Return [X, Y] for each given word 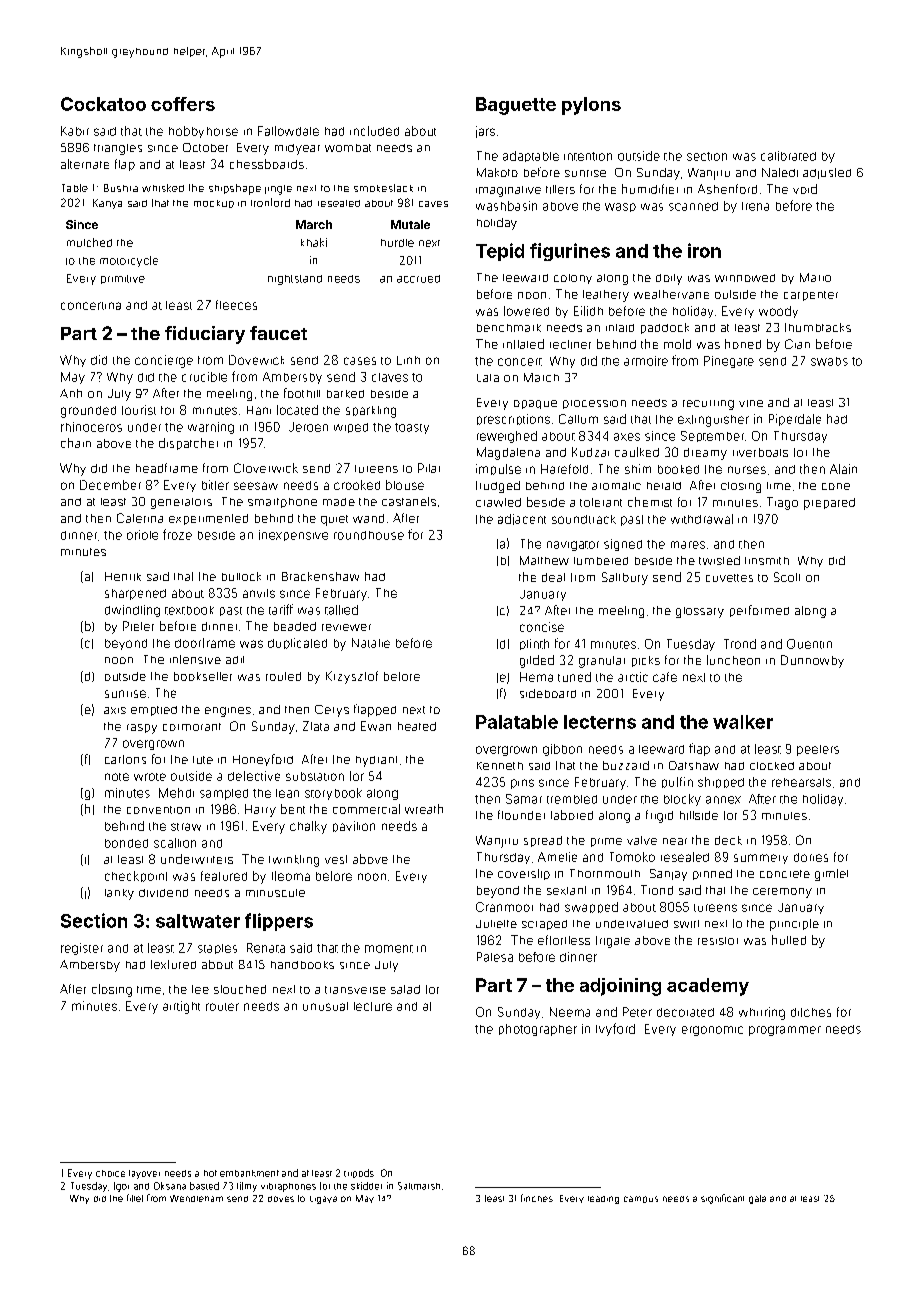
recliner [570, 344]
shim [638, 469]
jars [485, 132]
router [222, 1007]
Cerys [332, 711]
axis [115, 710]
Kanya [107, 204]
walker [743, 722]
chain [76, 443]
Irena [755, 206]
